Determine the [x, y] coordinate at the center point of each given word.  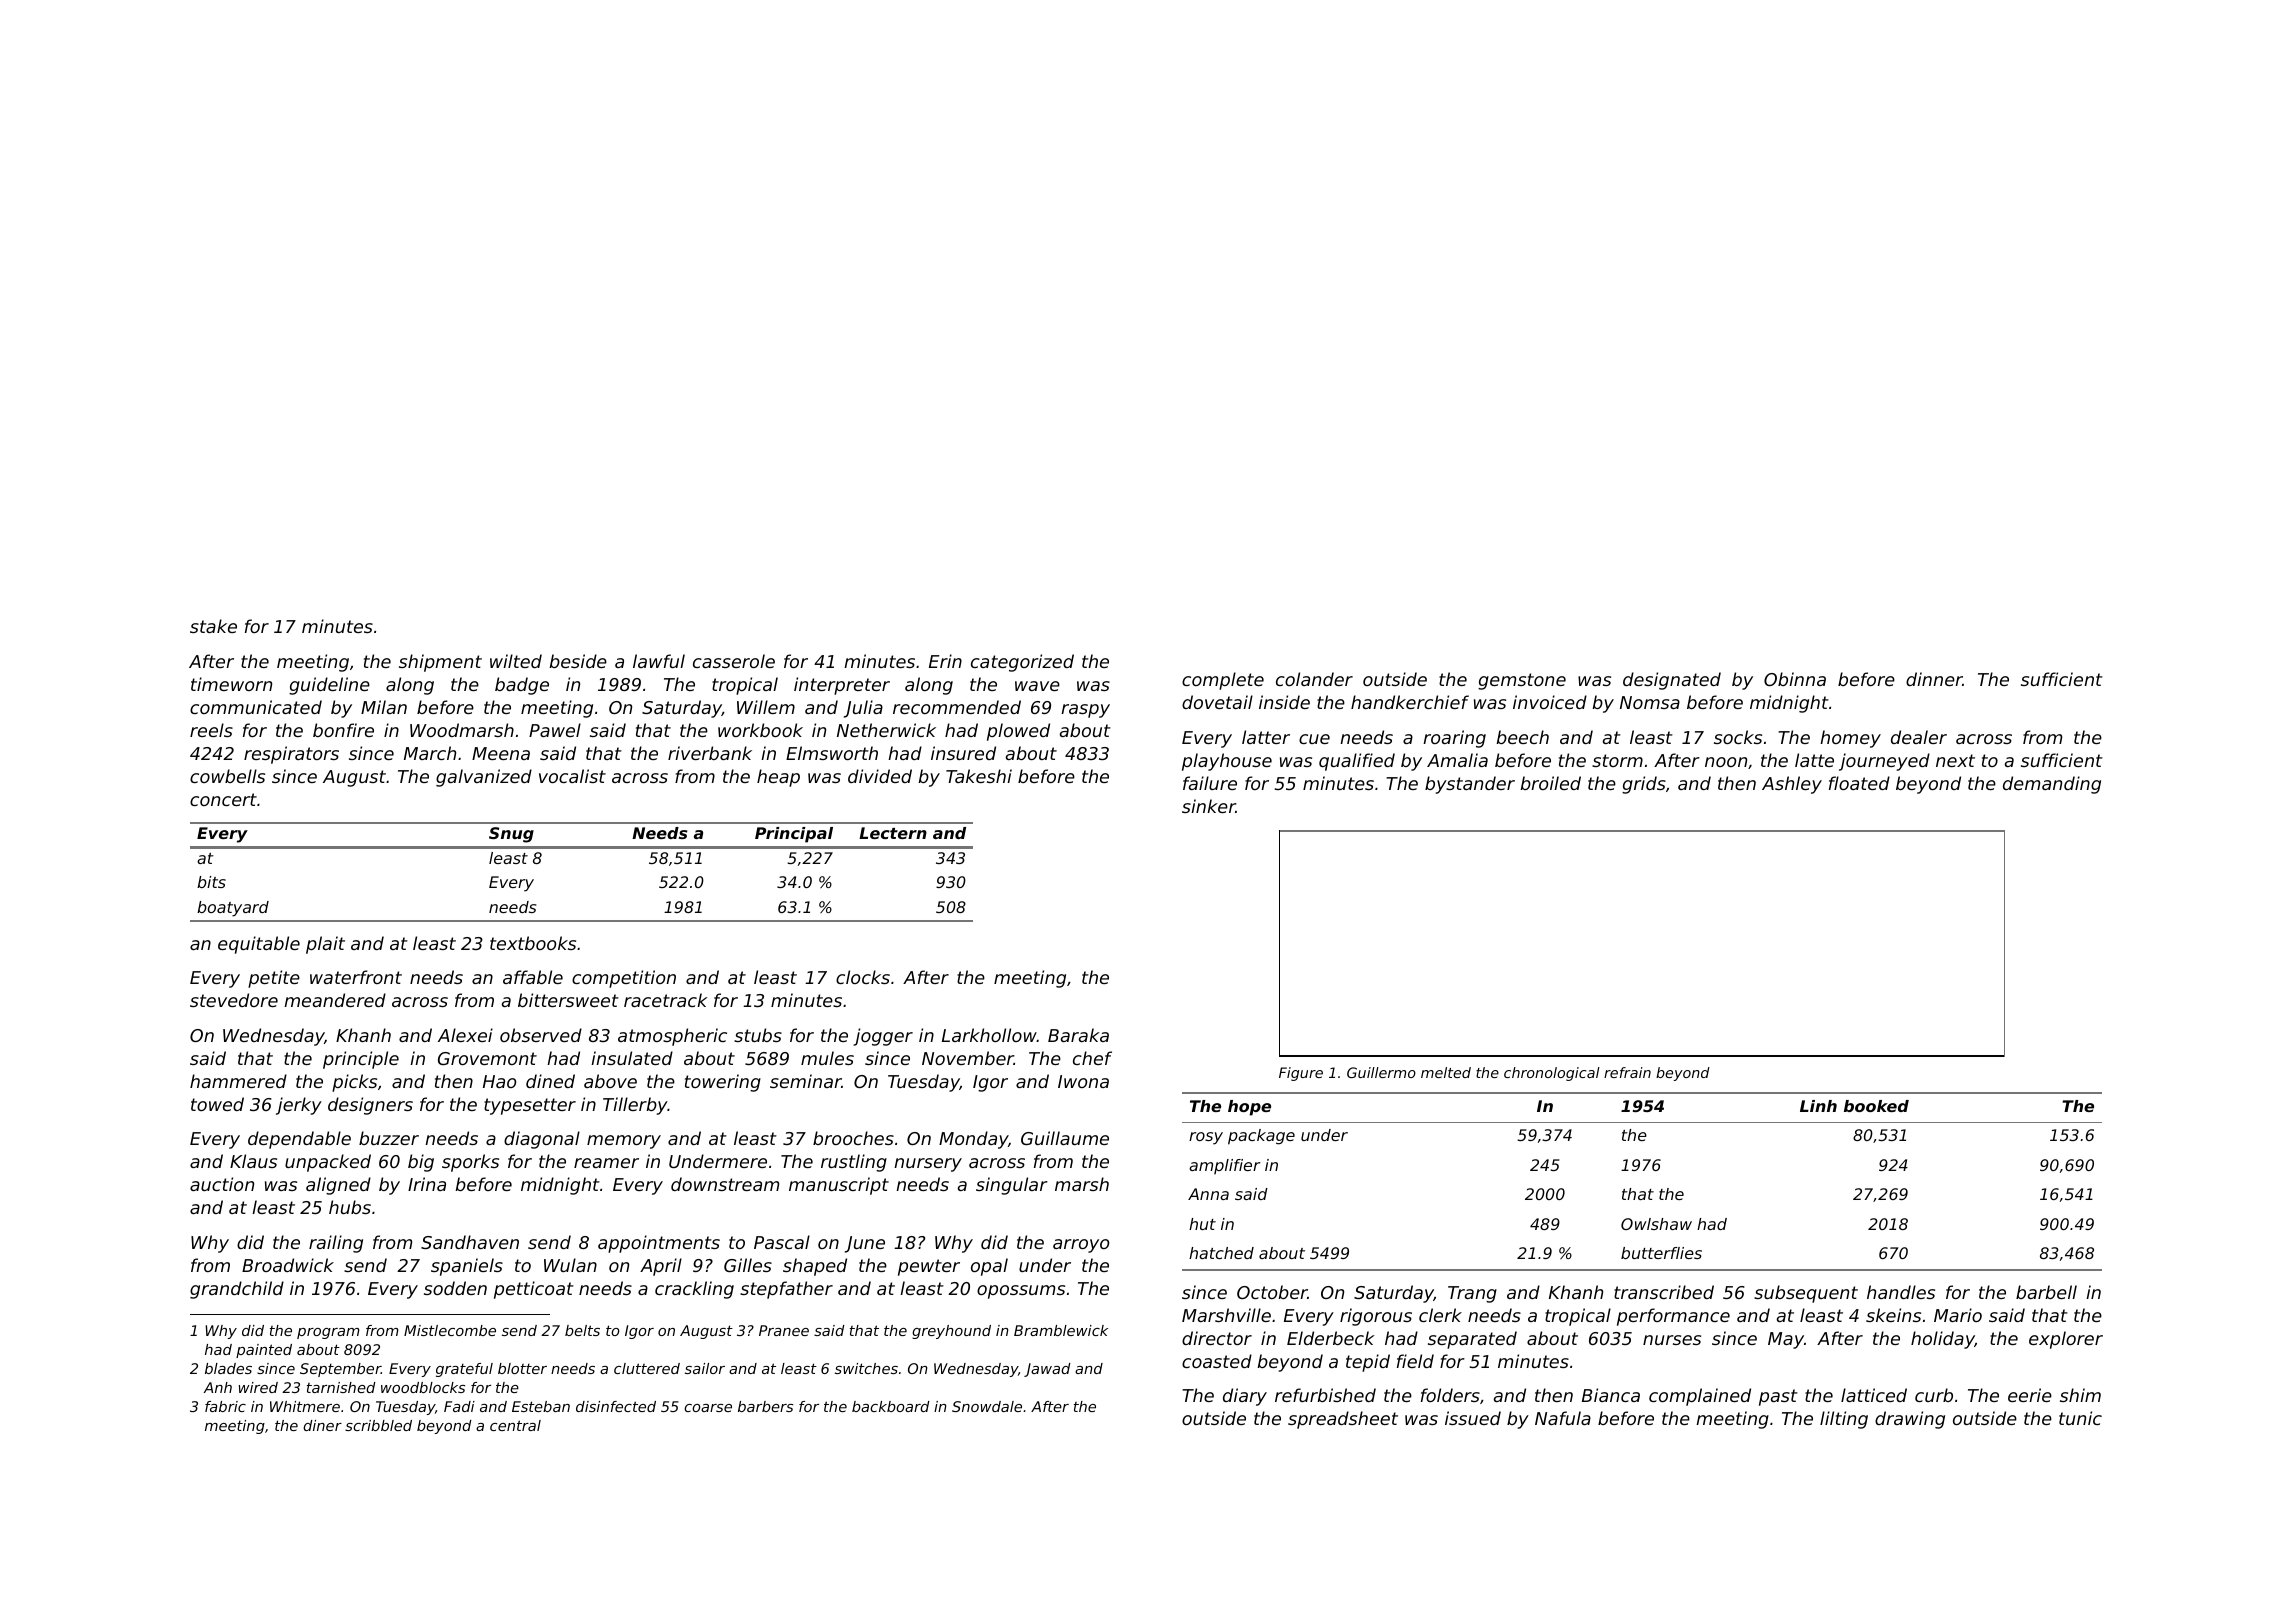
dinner [1934, 679]
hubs [350, 1207]
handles [1901, 1292]
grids [1644, 785]
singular [1012, 1186]
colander [1314, 679]
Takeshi [979, 776]
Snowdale [987, 1406]
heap [778, 778]
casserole [734, 661]
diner [322, 1425]
